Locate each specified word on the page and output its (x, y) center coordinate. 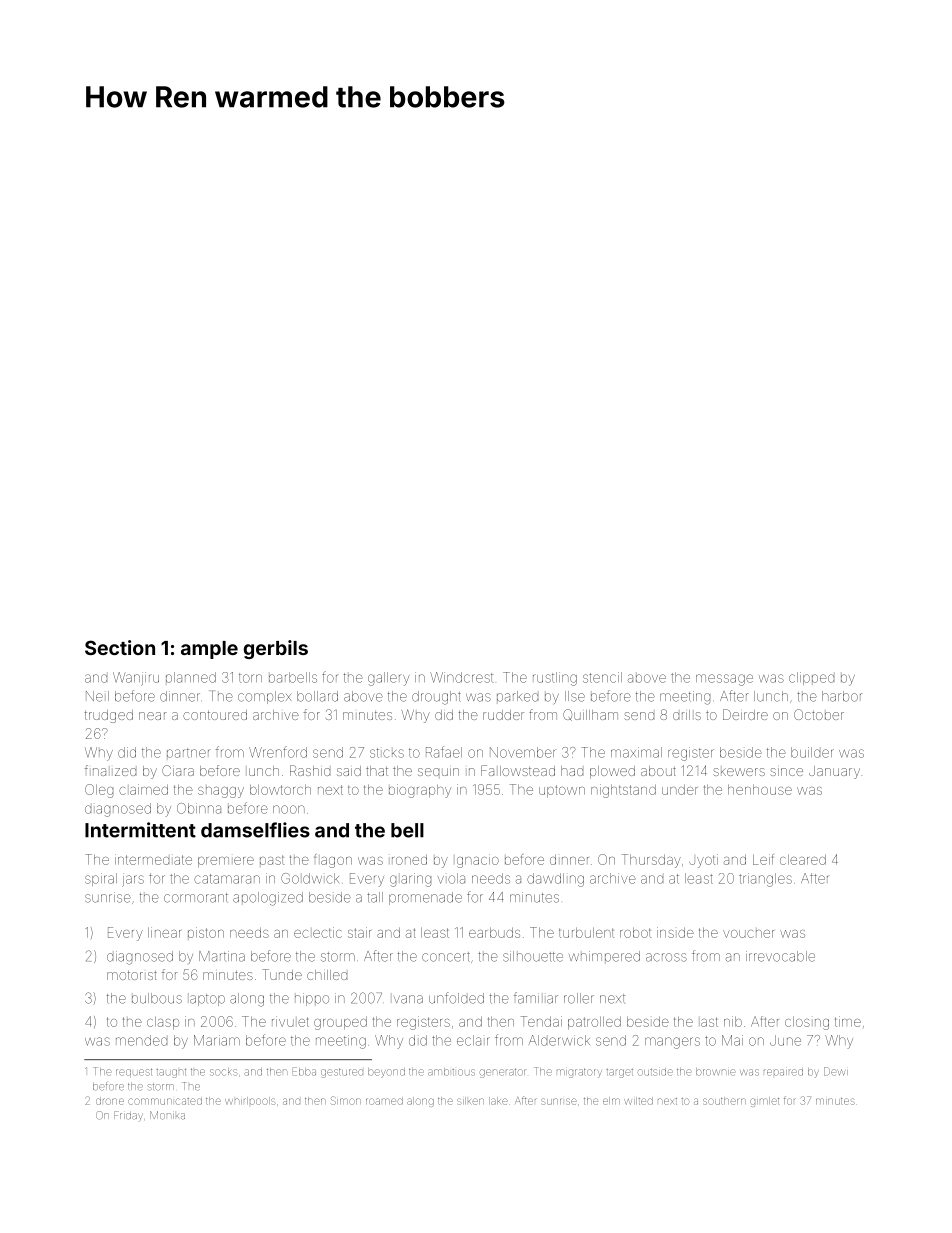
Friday (128, 1115)
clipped (811, 678)
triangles (765, 880)
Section (120, 647)
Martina (222, 956)
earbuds (494, 933)
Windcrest (461, 677)
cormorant (196, 898)
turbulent (586, 933)
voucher (748, 934)
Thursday (651, 861)
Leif (763, 859)
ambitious (451, 1072)
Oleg (99, 791)
